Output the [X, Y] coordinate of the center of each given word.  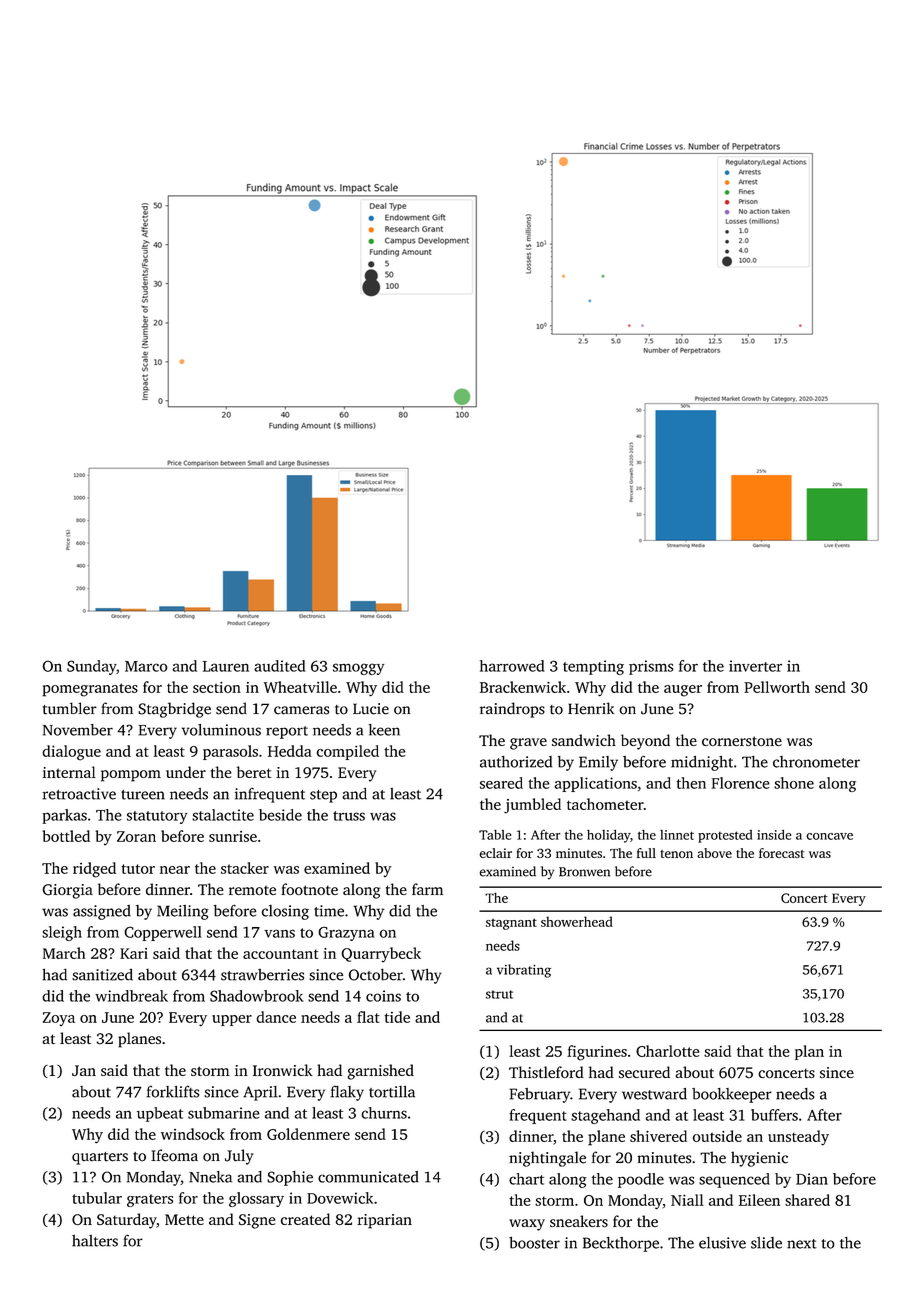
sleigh [62, 933]
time [329, 911]
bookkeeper [732, 1095]
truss [349, 816]
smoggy [358, 669]
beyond [645, 742]
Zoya [59, 1019]
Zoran [136, 836]
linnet [677, 835]
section [217, 687]
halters [95, 1241]
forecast [782, 853]
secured [644, 1072]
